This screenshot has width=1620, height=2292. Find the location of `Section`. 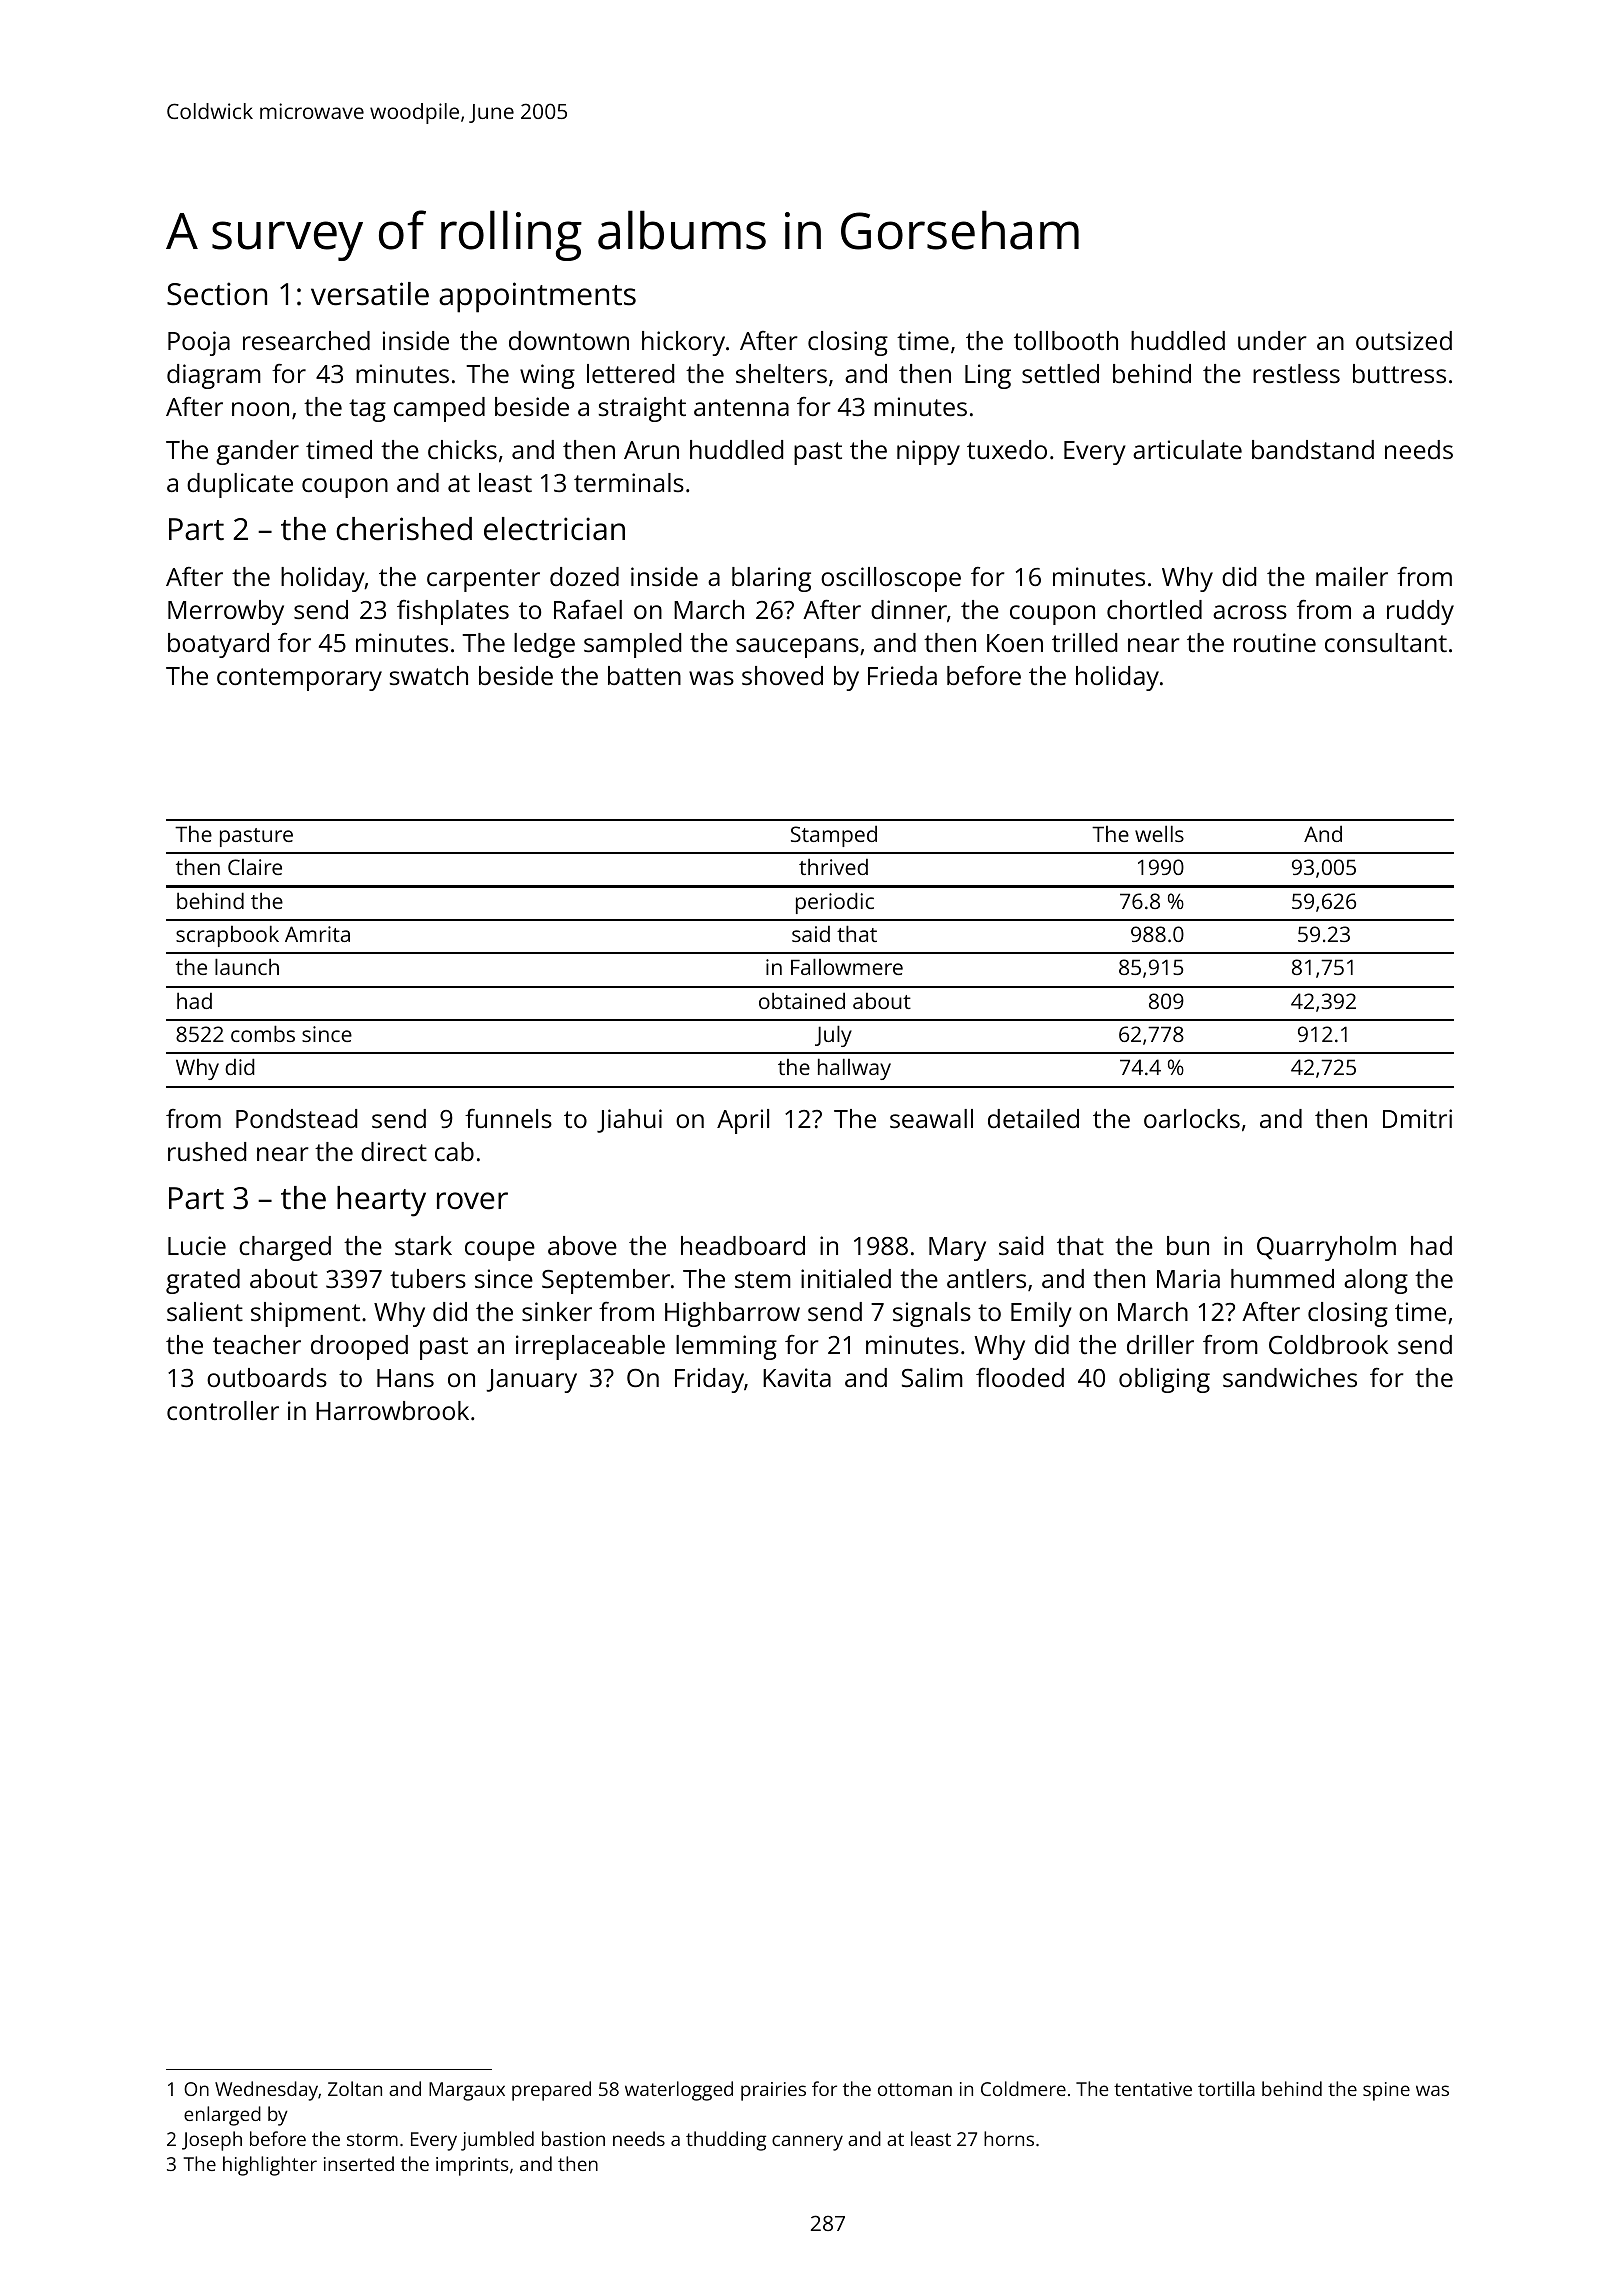

Section is located at coordinates (217, 294).
